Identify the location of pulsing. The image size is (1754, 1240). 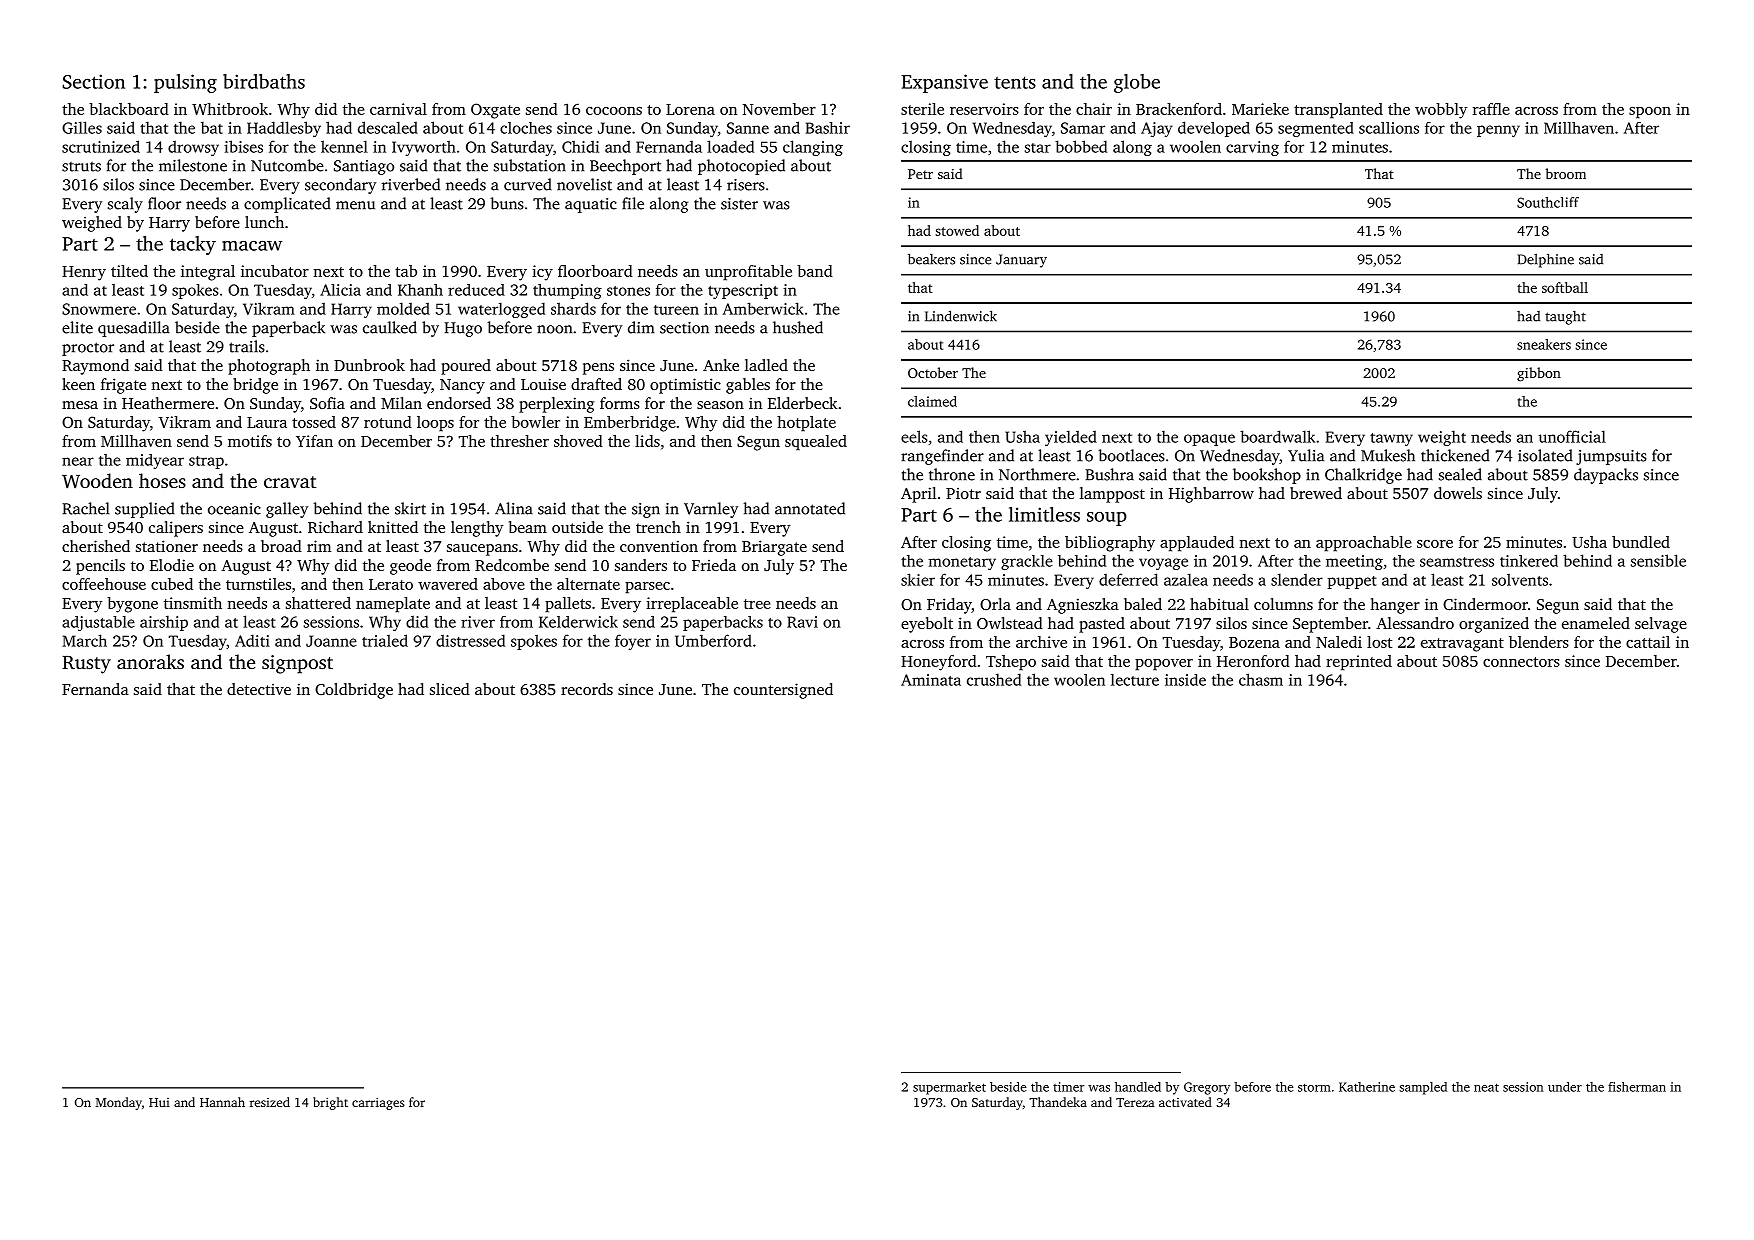
(185, 83).
